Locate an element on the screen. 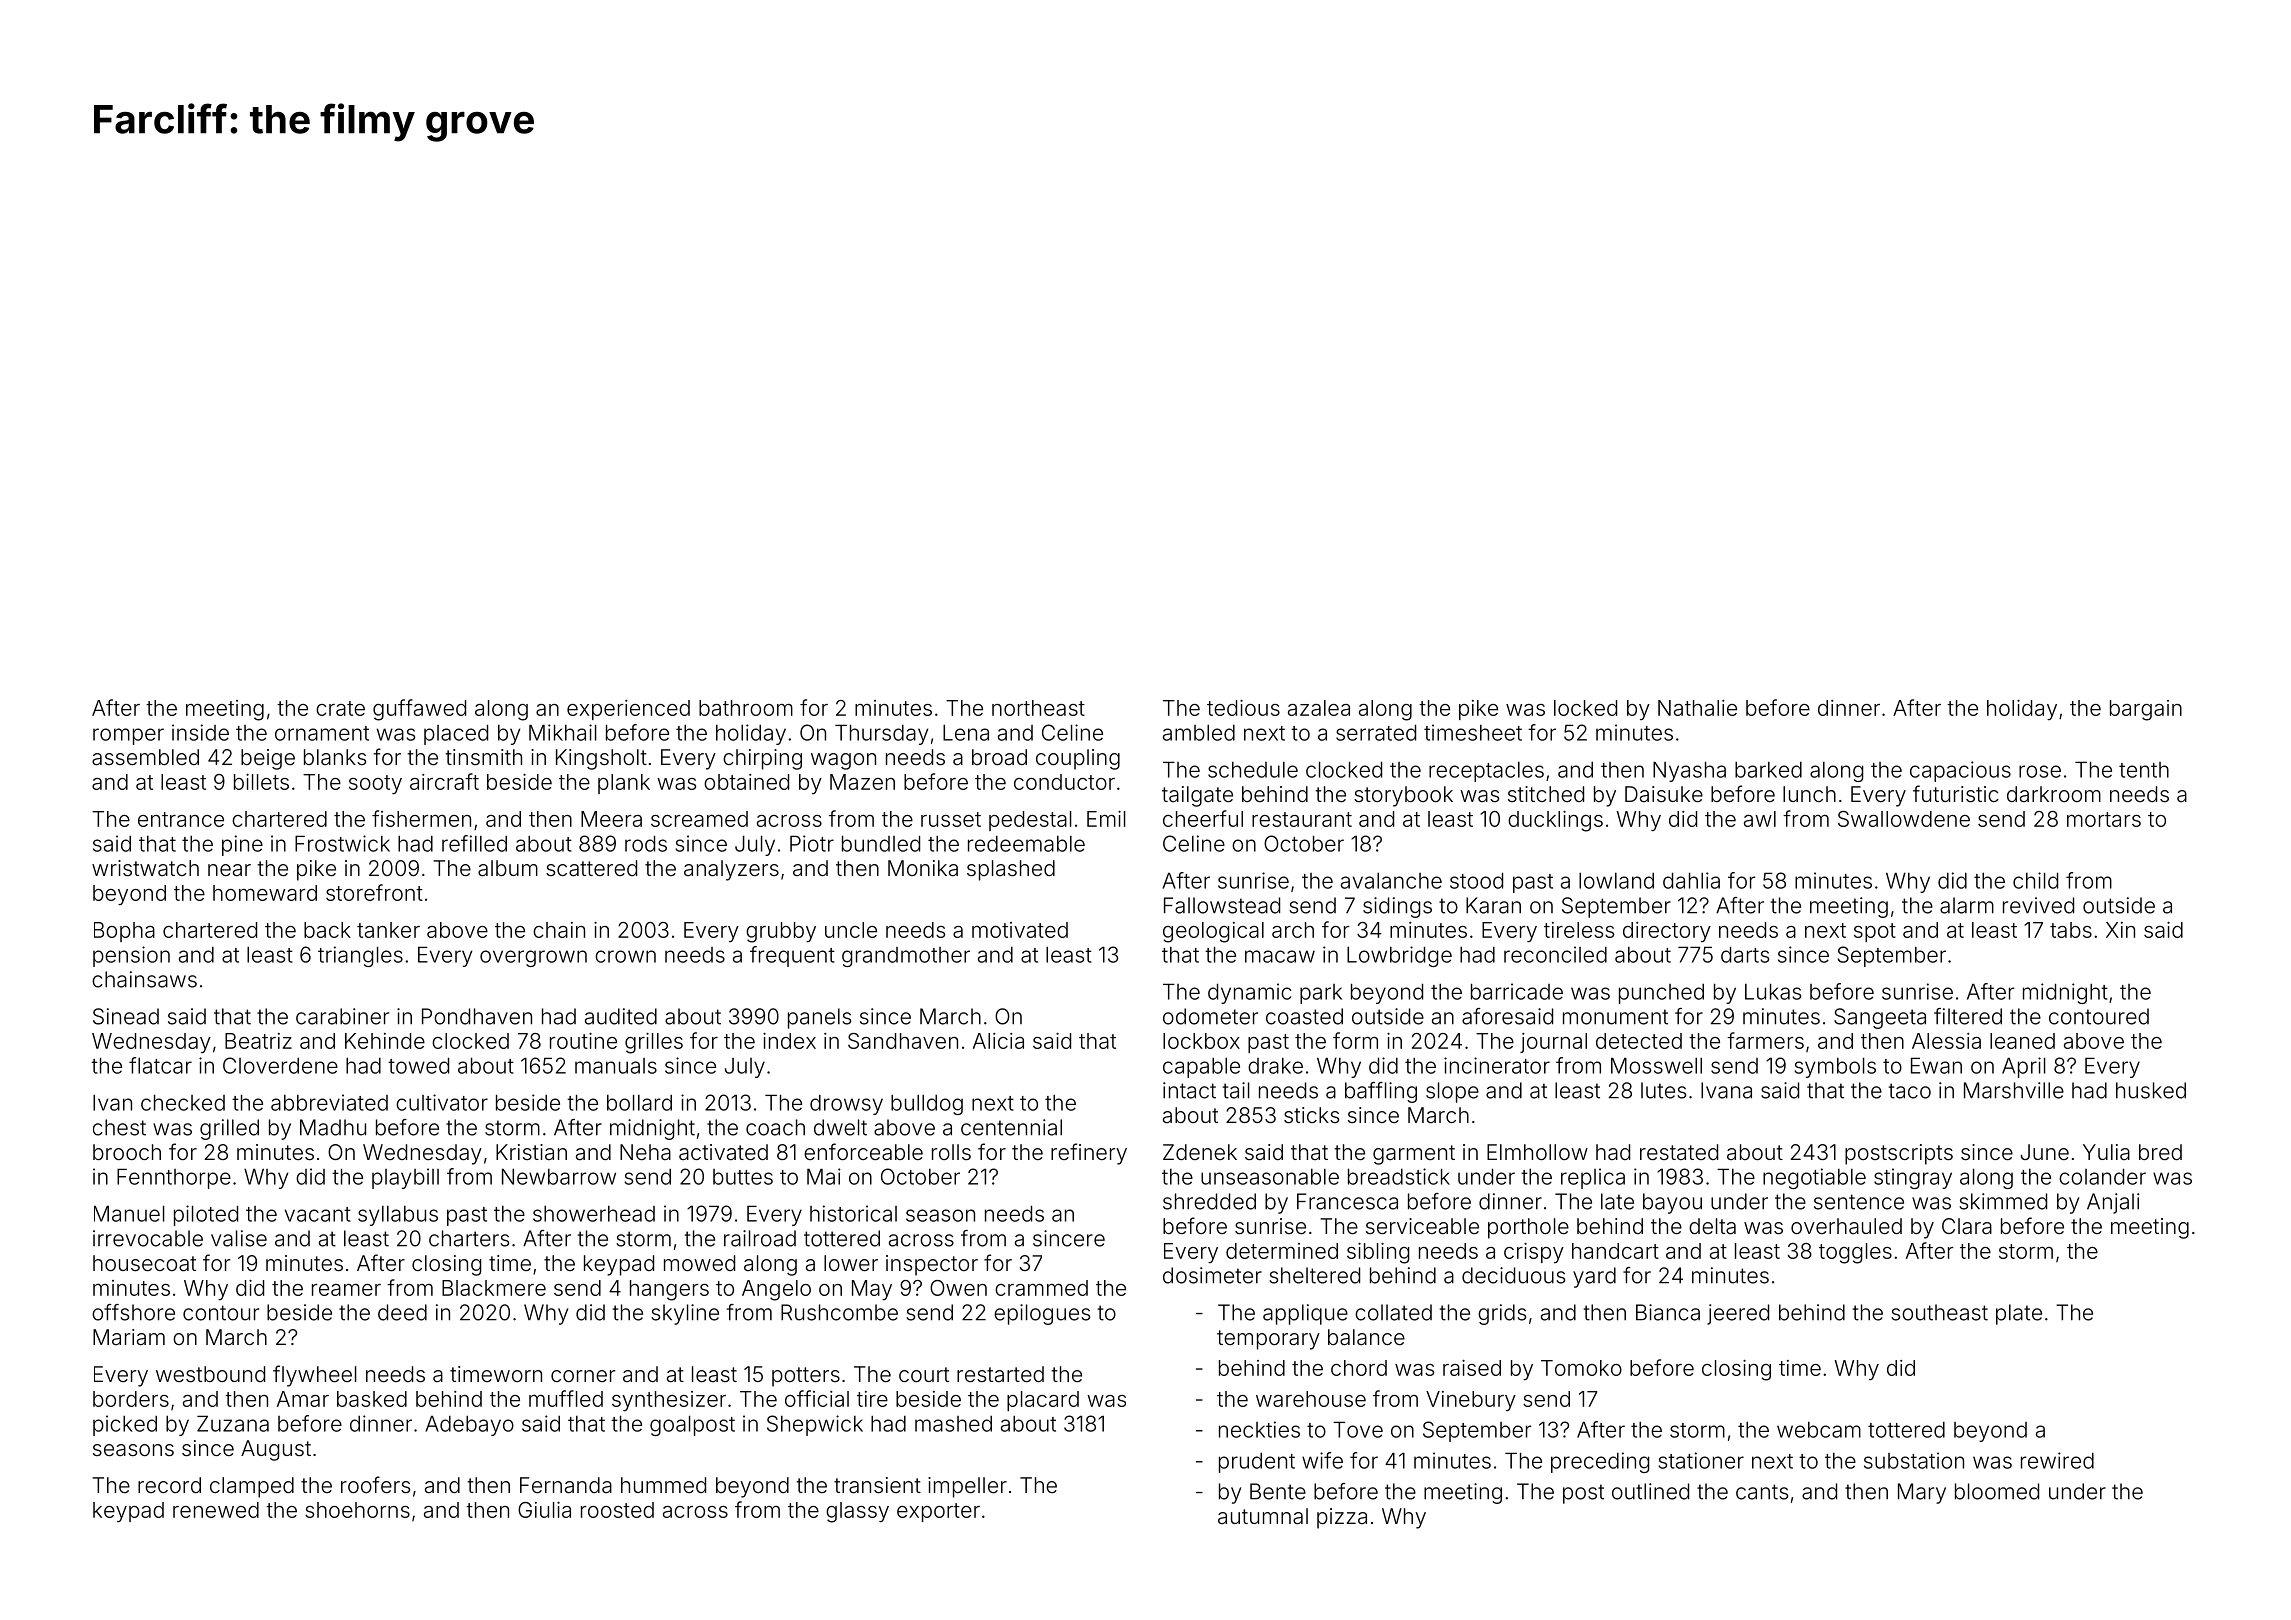 This screenshot has width=2291, height=1620. storefront is located at coordinates (374, 892).
